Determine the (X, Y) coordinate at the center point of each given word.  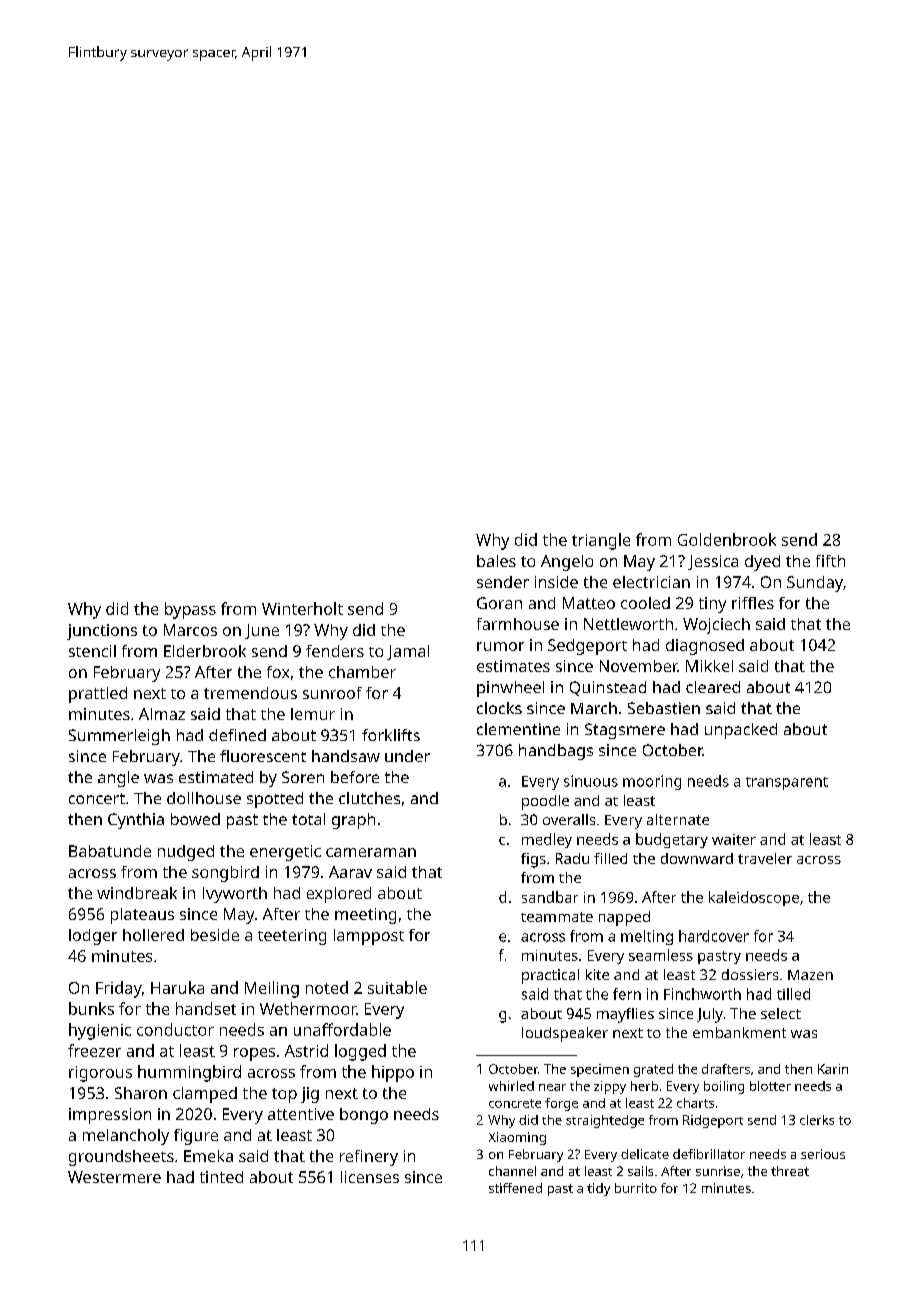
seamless (661, 955)
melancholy (126, 1137)
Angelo (567, 563)
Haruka (177, 987)
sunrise (718, 1171)
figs (533, 860)
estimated (216, 777)
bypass (190, 610)
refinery (369, 1158)
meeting (365, 916)
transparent (787, 783)
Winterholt (302, 608)
